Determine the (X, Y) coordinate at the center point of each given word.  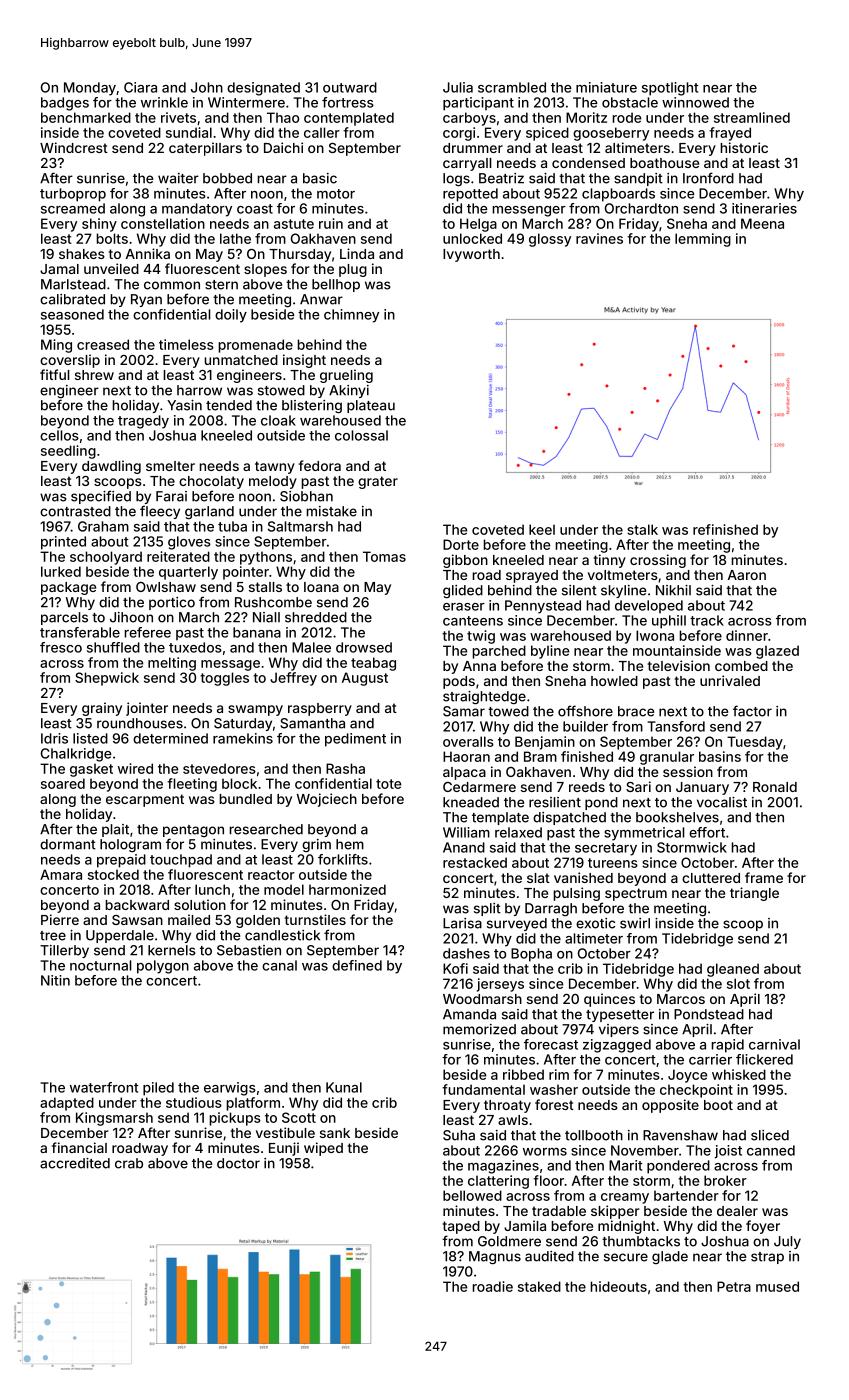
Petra (734, 1286)
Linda (357, 253)
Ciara (140, 87)
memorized (479, 1029)
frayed (730, 134)
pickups (235, 1119)
